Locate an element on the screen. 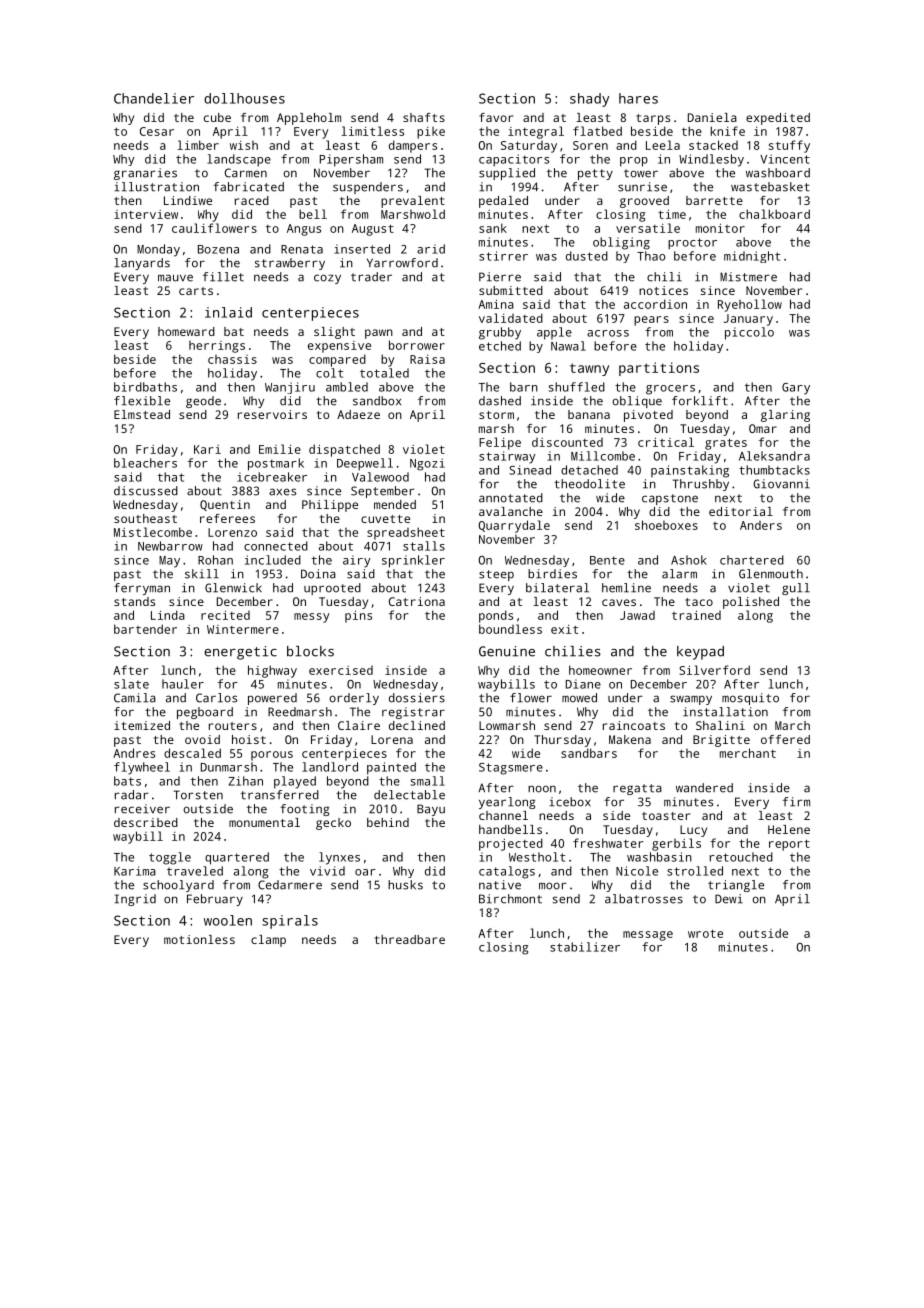 Image resolution: width=924 pixels, height=1308 pixels. hares is located at coordinates (638, 98).
